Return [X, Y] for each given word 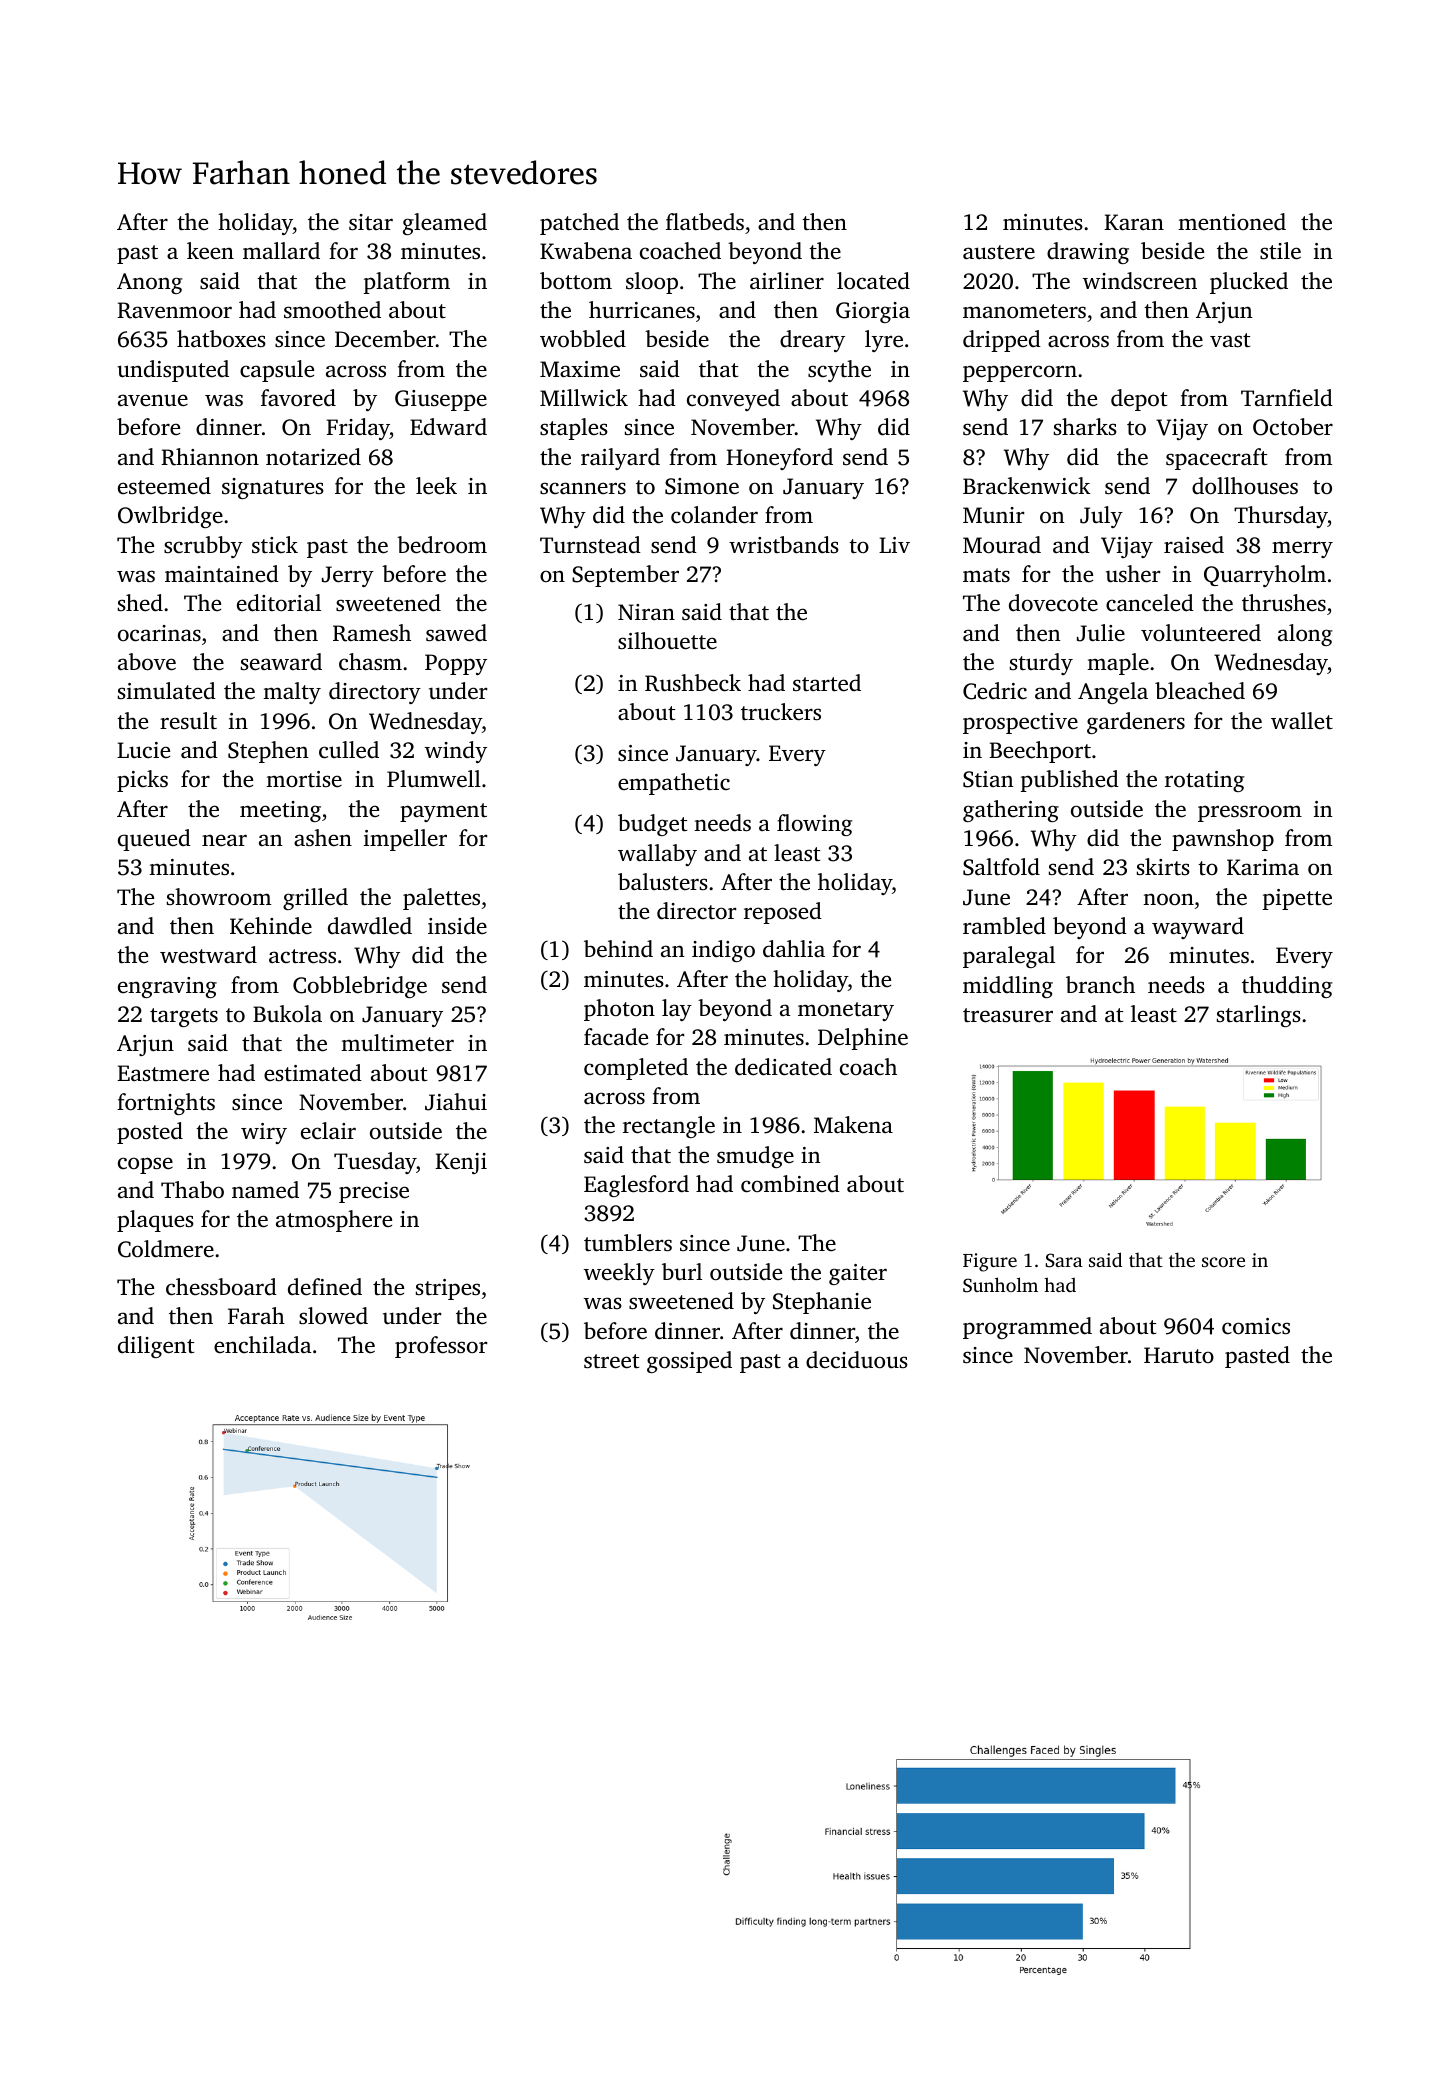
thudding [1287, 987]
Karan [1134, 222]
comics [1256, 1326]
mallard [281, 250]
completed [636, 1069]
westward [208, 955]
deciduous [857, 1360]
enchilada [263, 1344]
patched [579, 224]
